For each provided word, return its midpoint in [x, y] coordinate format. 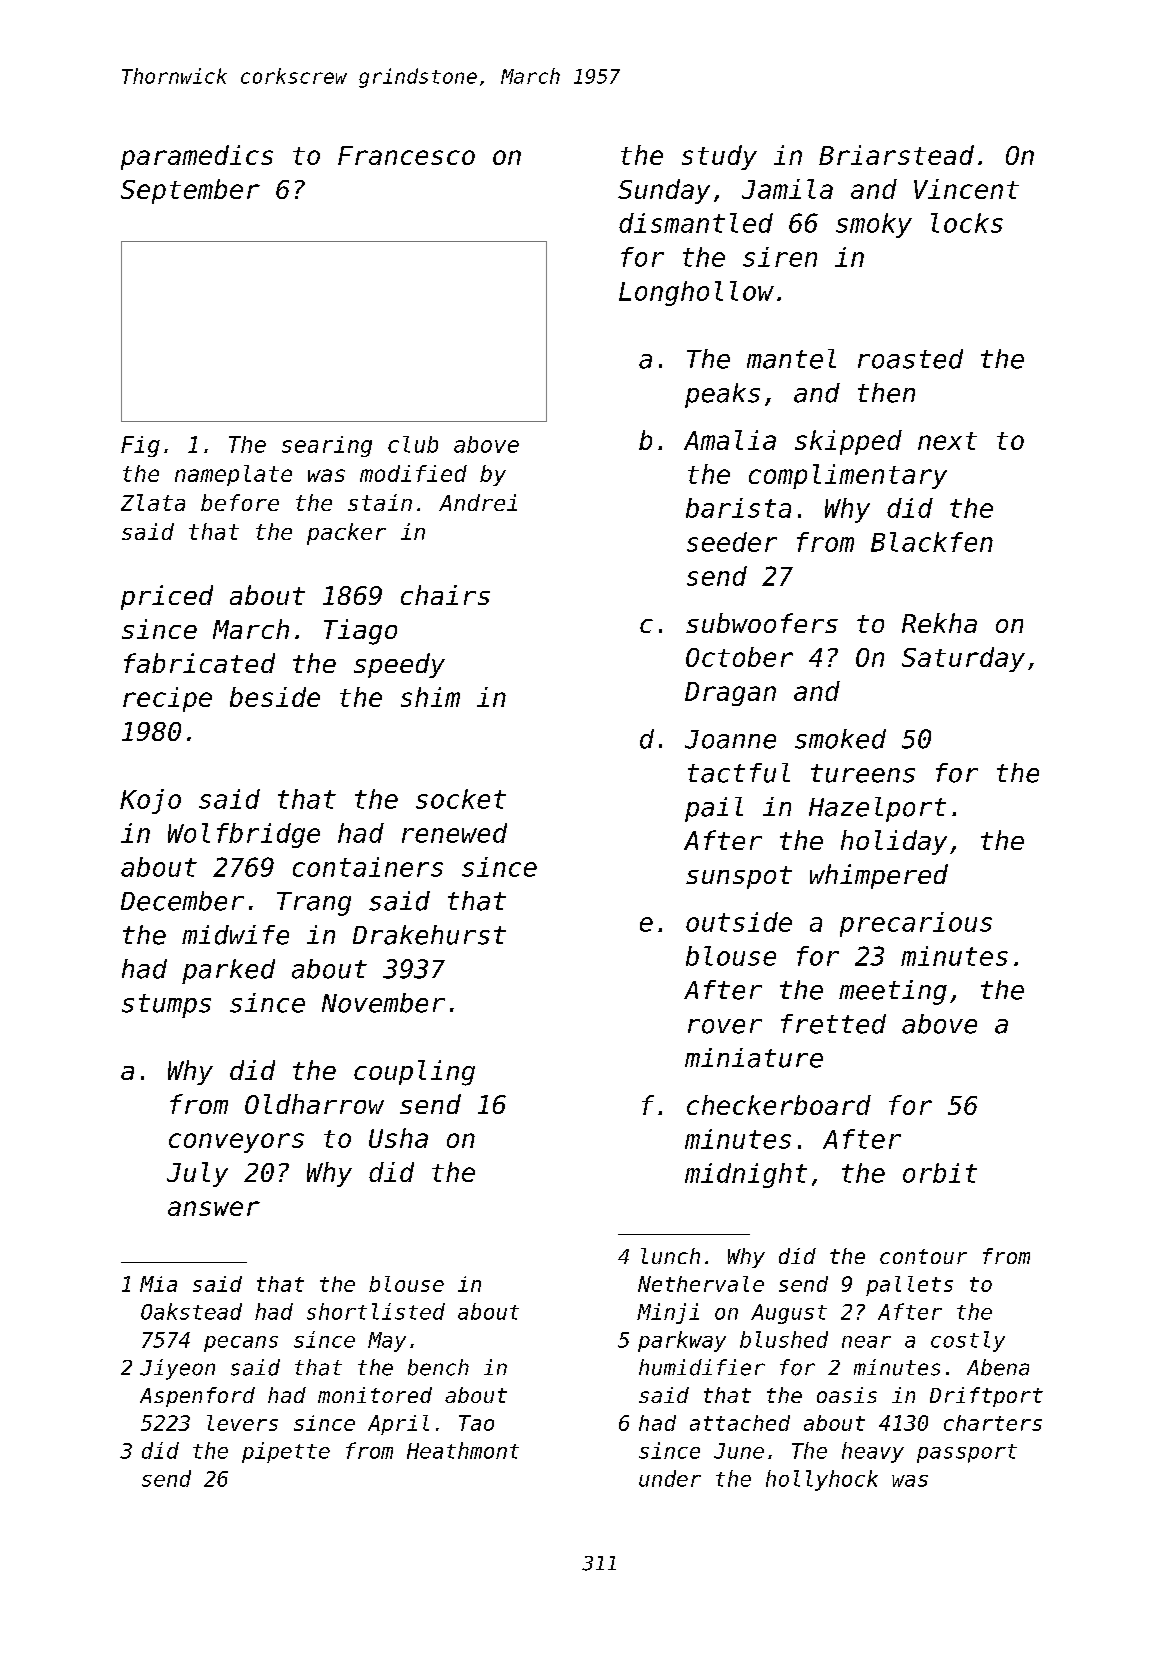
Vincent [966, 189]
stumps [166, 1006]
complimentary [848, 476]
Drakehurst [429, 935]
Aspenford [197, 1397]
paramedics [197, 157]
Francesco [406, 155]
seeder [732, 542]
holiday [894, 842]
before [240, 502]
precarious [916, 924]
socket [461, 799]
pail [714, 809]
